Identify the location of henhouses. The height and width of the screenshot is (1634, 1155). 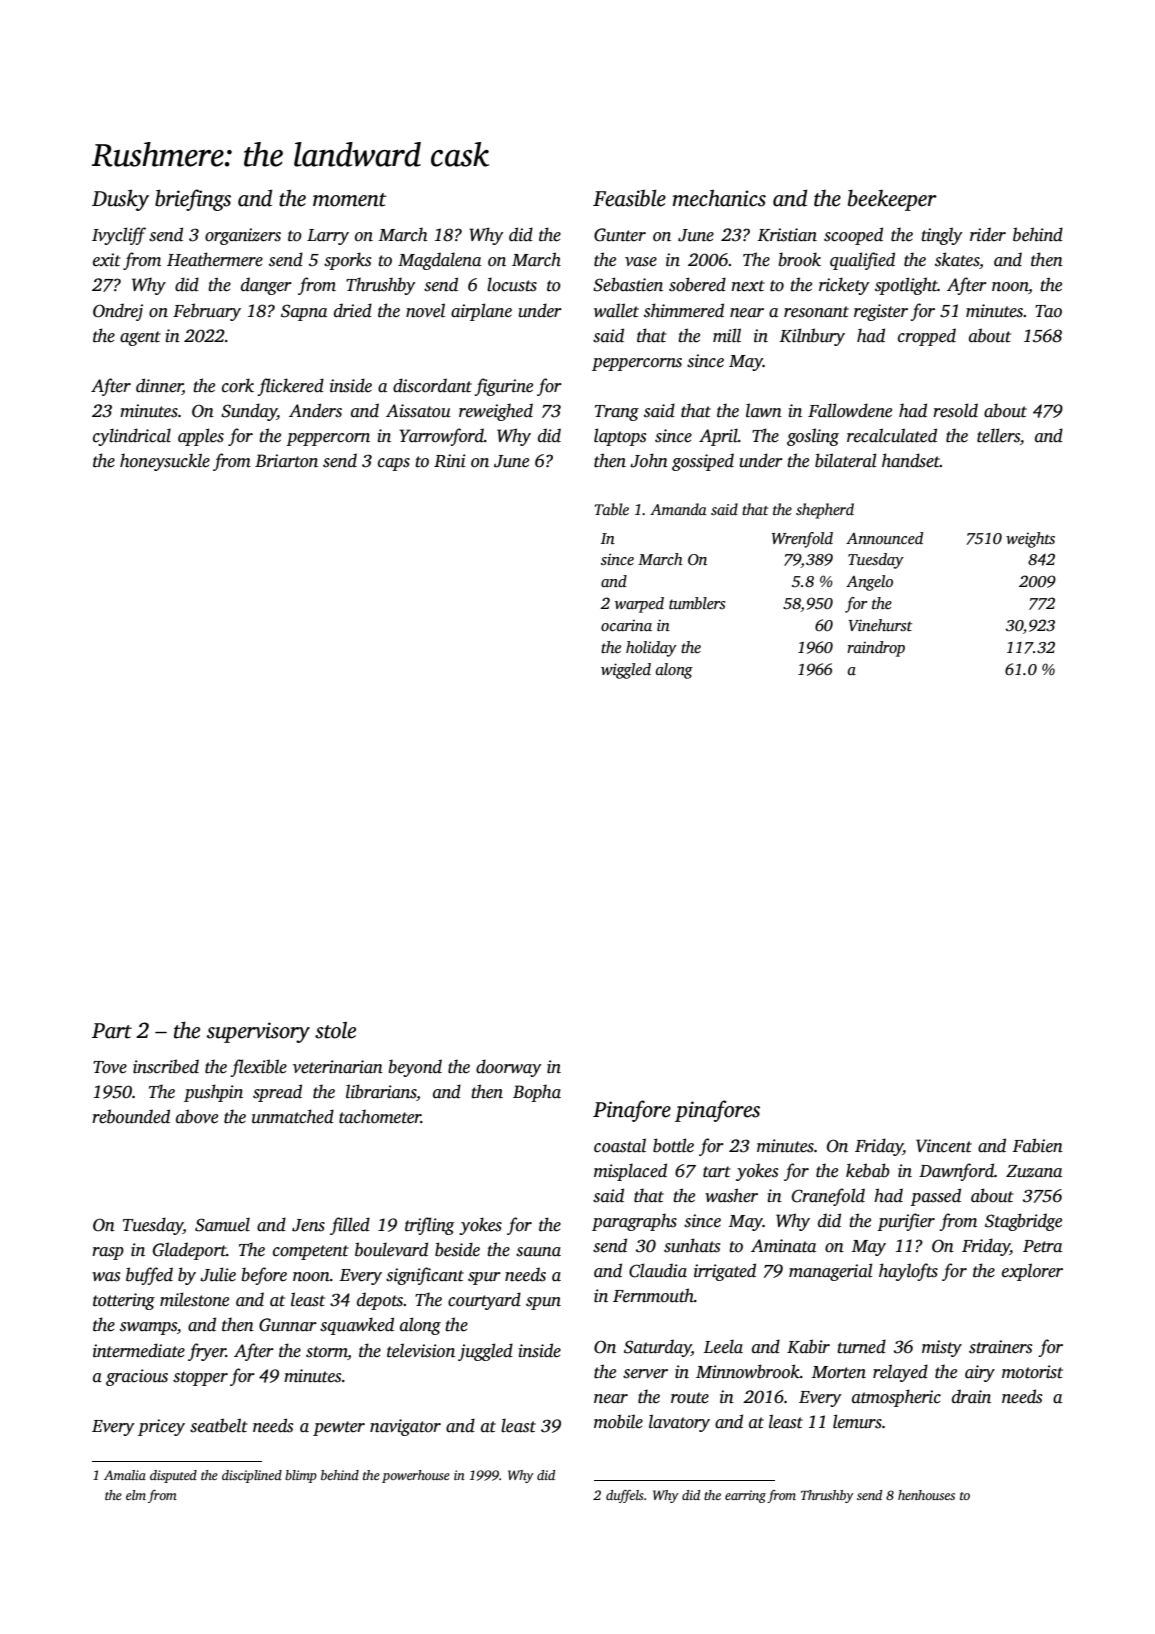
(926, 1495).
